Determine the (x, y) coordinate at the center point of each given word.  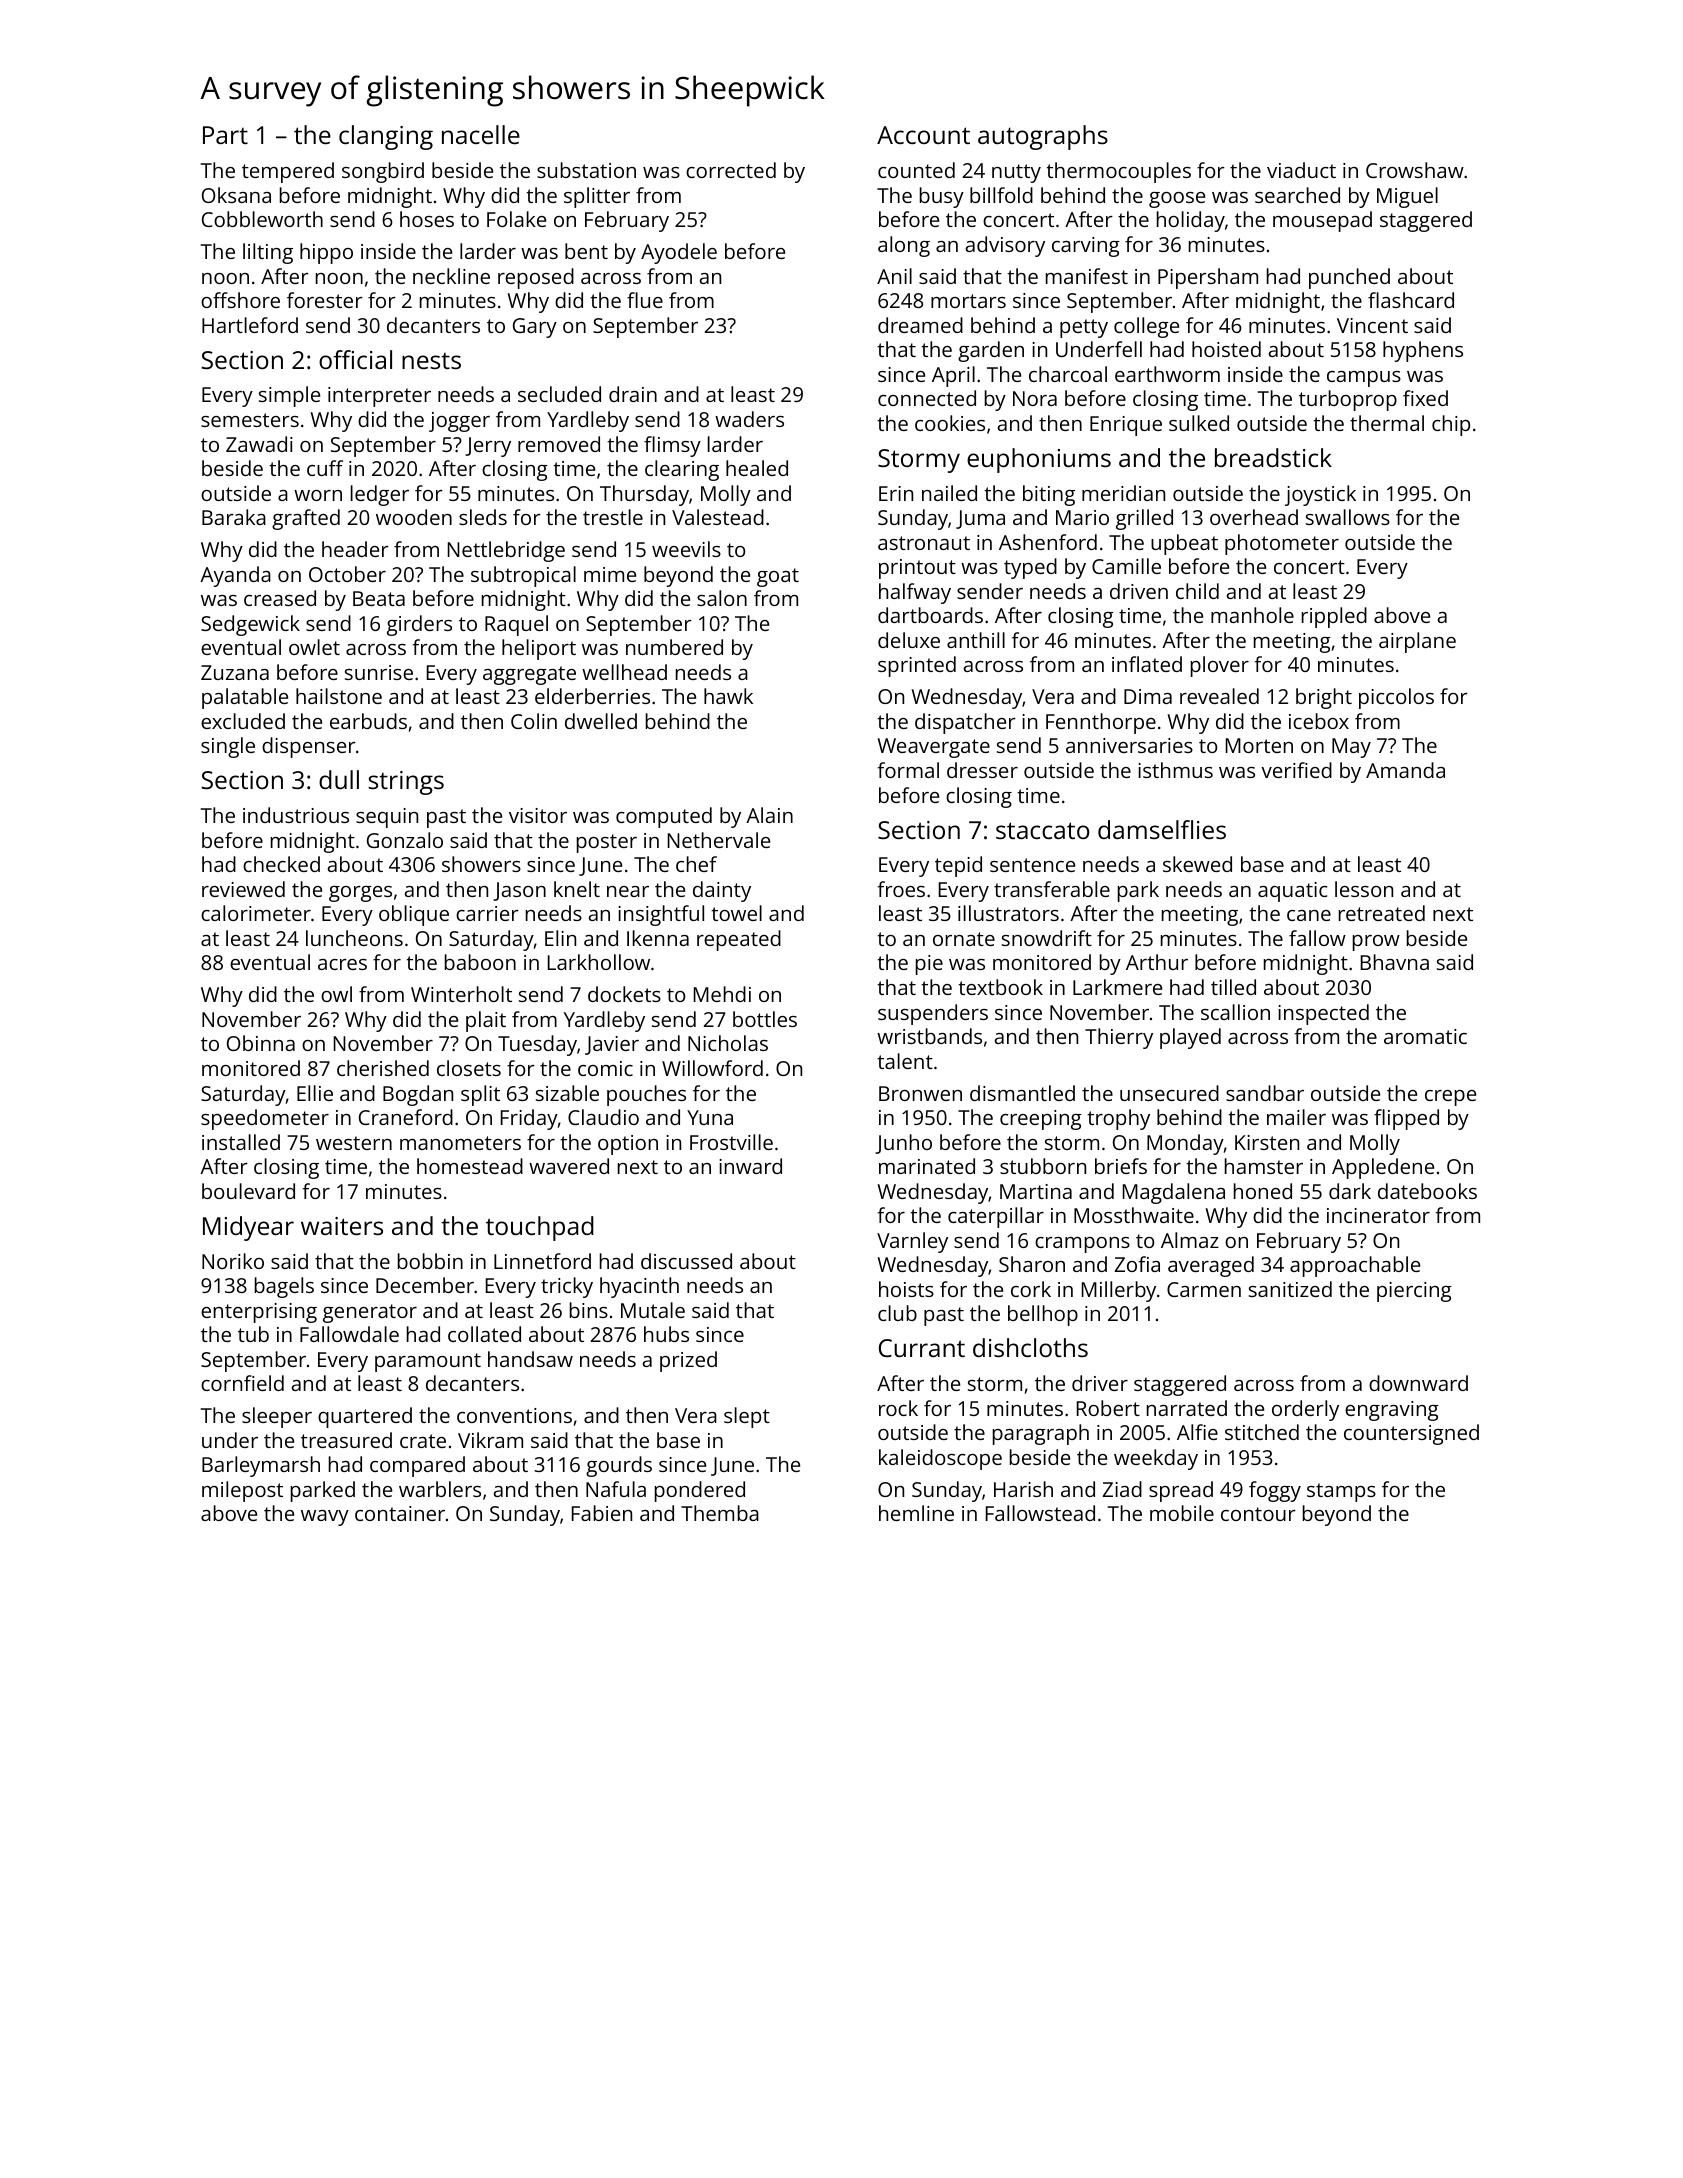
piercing (1414, 1292)
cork (1031, 1289)
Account (923, 135)
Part (225, 135)
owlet (314, 647)
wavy (325, 1518)
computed (664, 817)
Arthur (1157, 962)
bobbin (430, 1261)
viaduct (1301, 170)
